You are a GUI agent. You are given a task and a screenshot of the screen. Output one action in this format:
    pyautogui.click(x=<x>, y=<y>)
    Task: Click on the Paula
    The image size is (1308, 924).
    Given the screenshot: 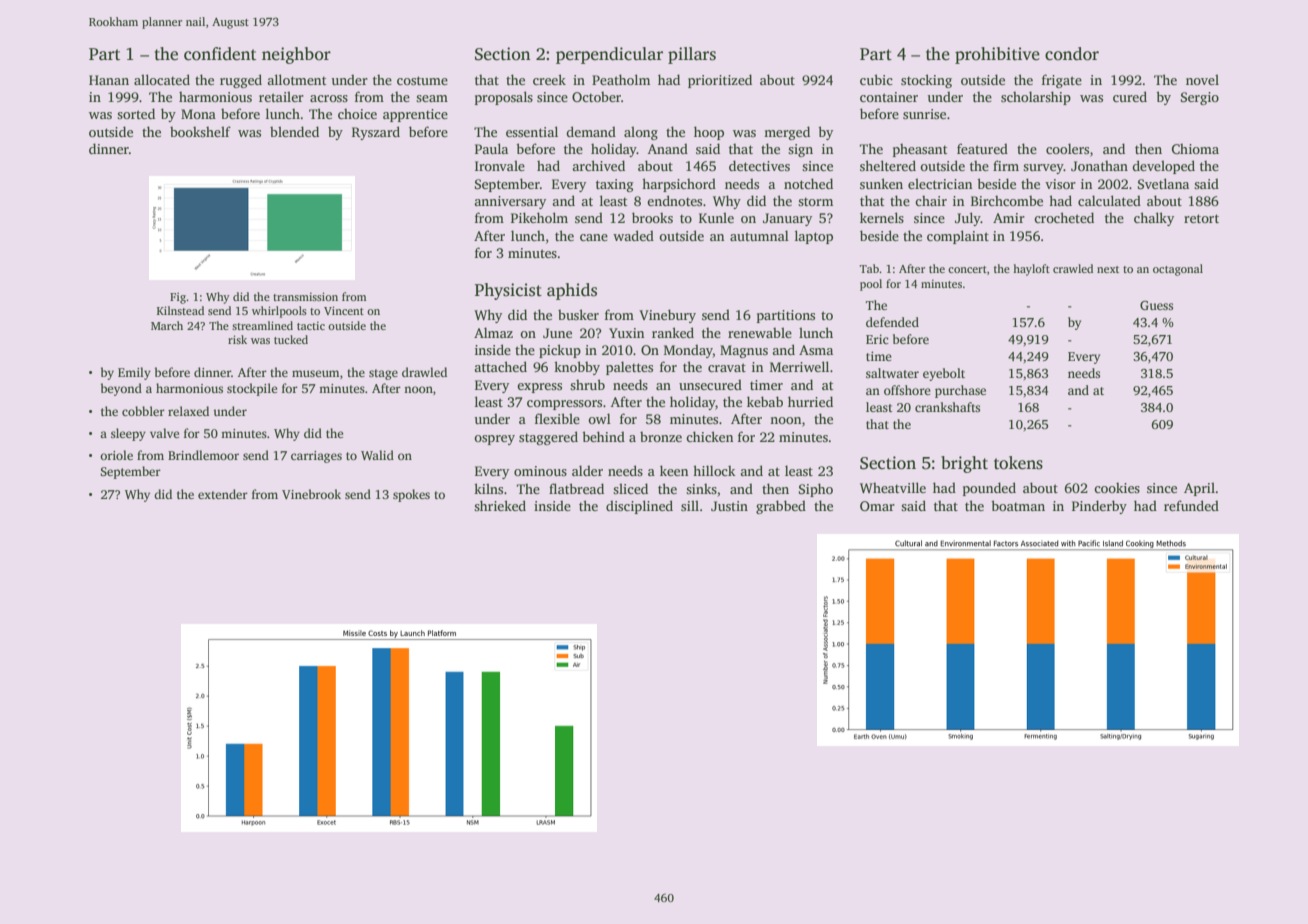 What is the action you would take?
    pyautogui.click(x=491, y=148)
